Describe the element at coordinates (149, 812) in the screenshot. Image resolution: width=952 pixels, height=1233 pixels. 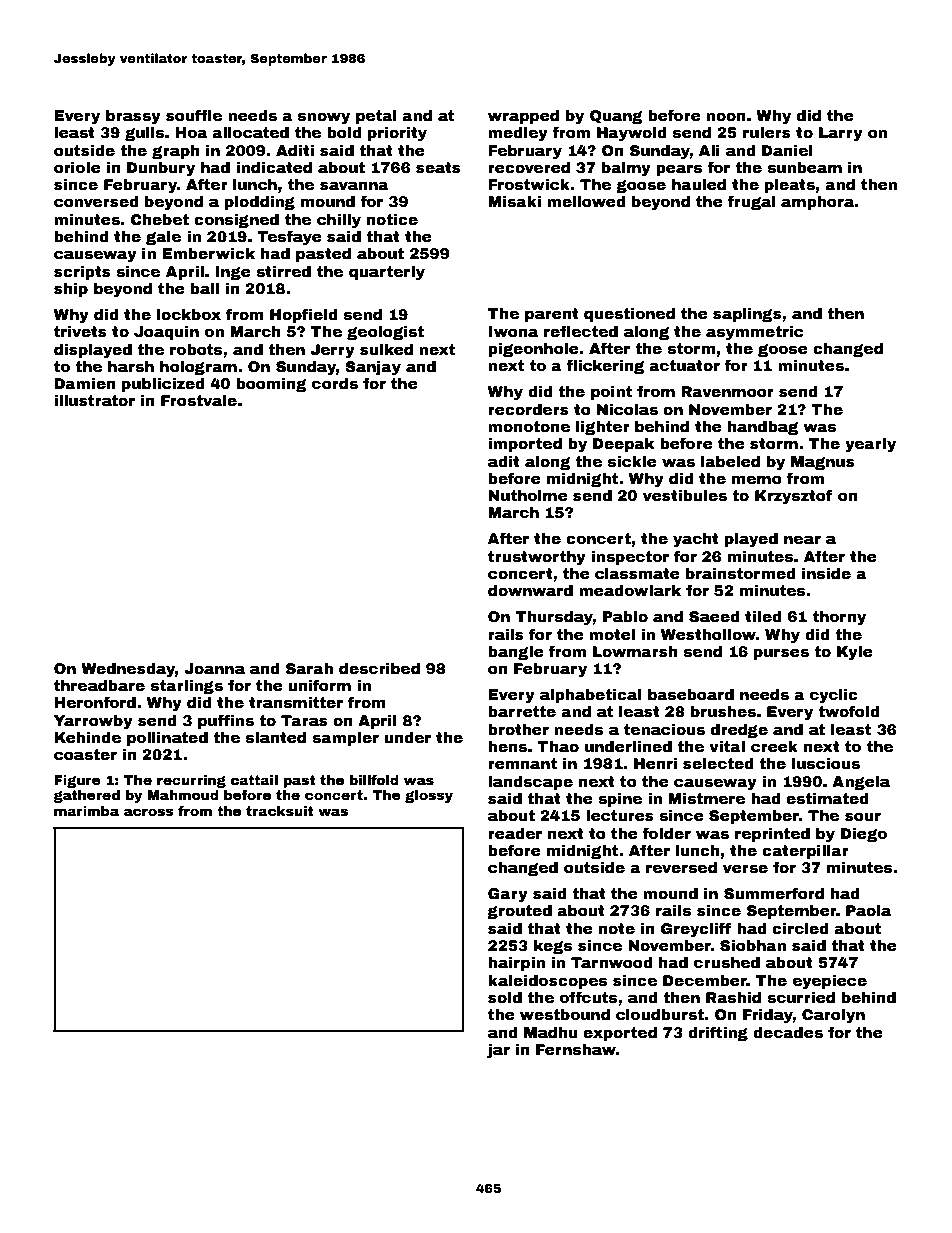
I see `across` at that location.
